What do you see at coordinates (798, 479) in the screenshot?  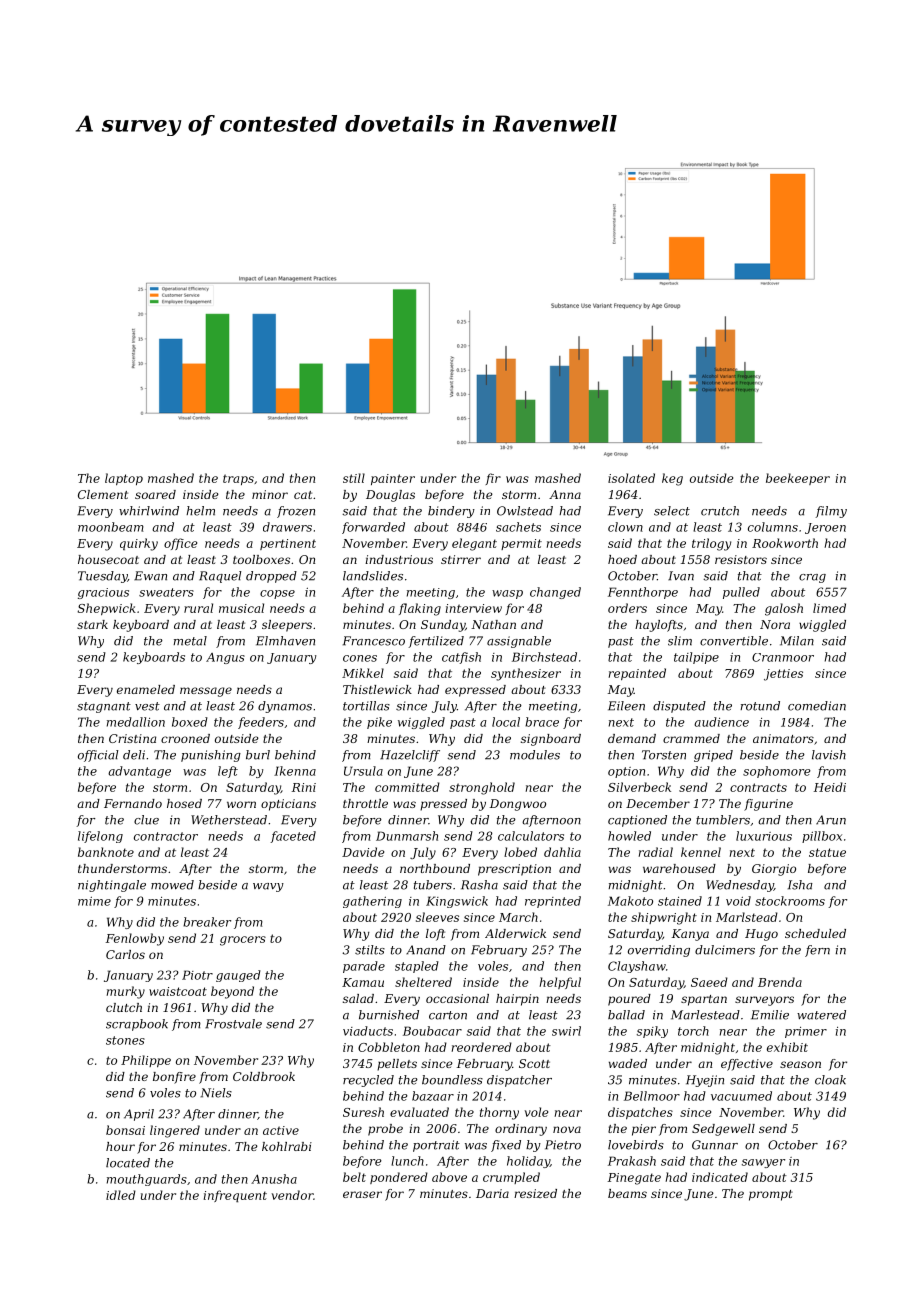 I see `beekeeper` at bounding box center [798, 479].
